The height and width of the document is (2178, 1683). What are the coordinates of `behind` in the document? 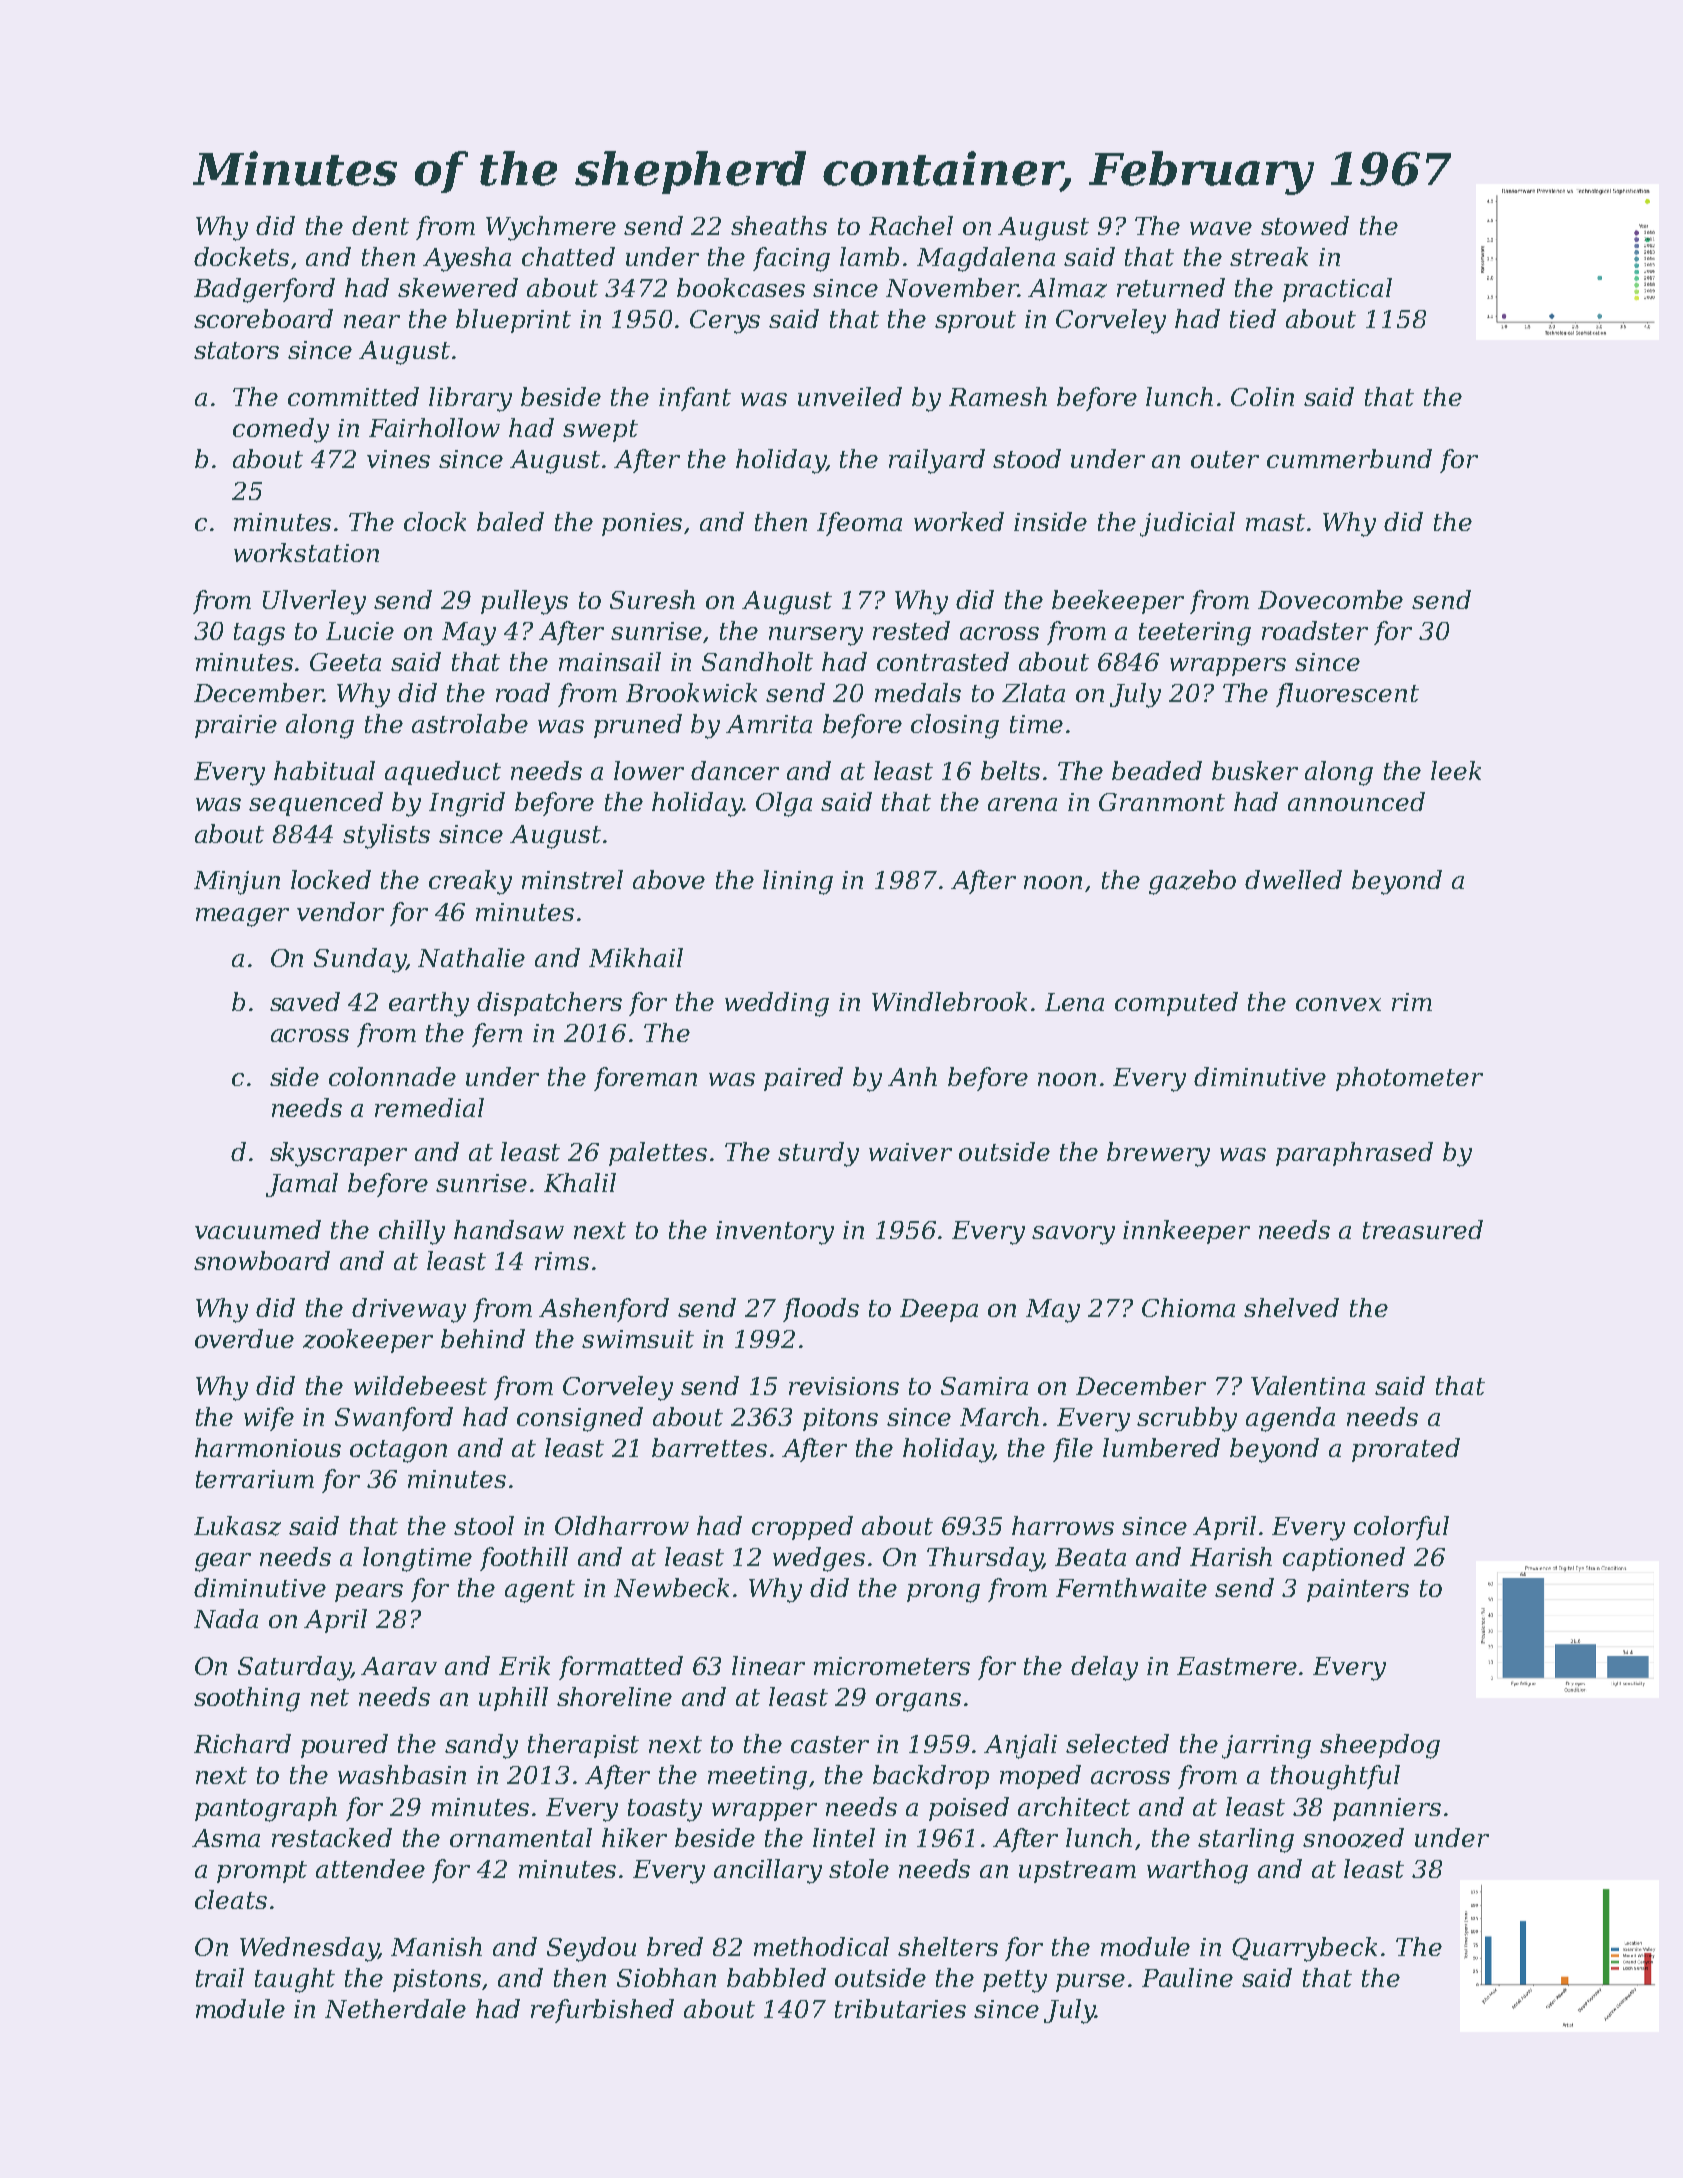 It's located at (483, 1338).
